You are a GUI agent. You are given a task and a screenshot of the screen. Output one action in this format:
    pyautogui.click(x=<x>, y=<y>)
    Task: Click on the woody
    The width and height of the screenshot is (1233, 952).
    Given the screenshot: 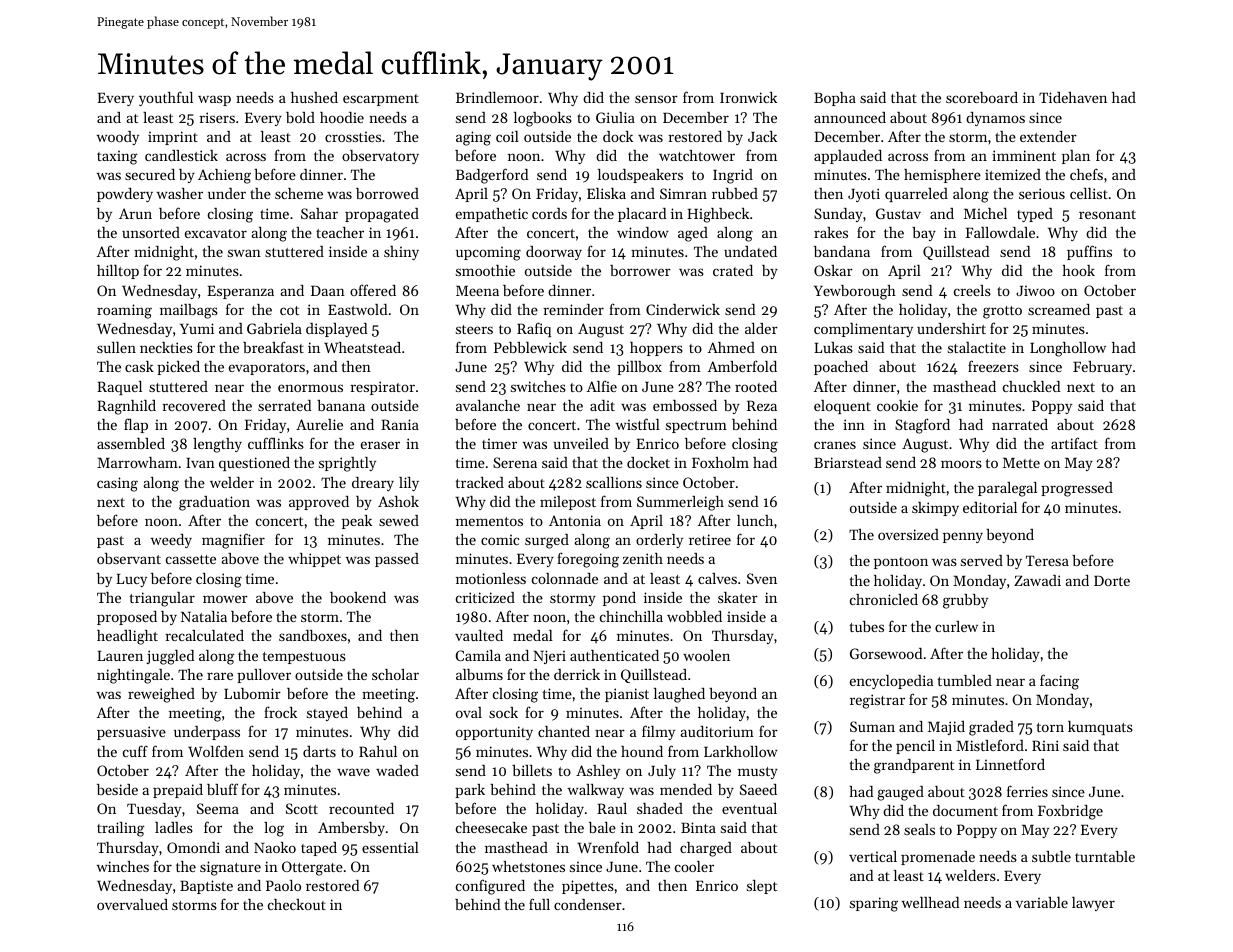 What is the action you would take?
    pyautogui.click(x=118, y=138)
